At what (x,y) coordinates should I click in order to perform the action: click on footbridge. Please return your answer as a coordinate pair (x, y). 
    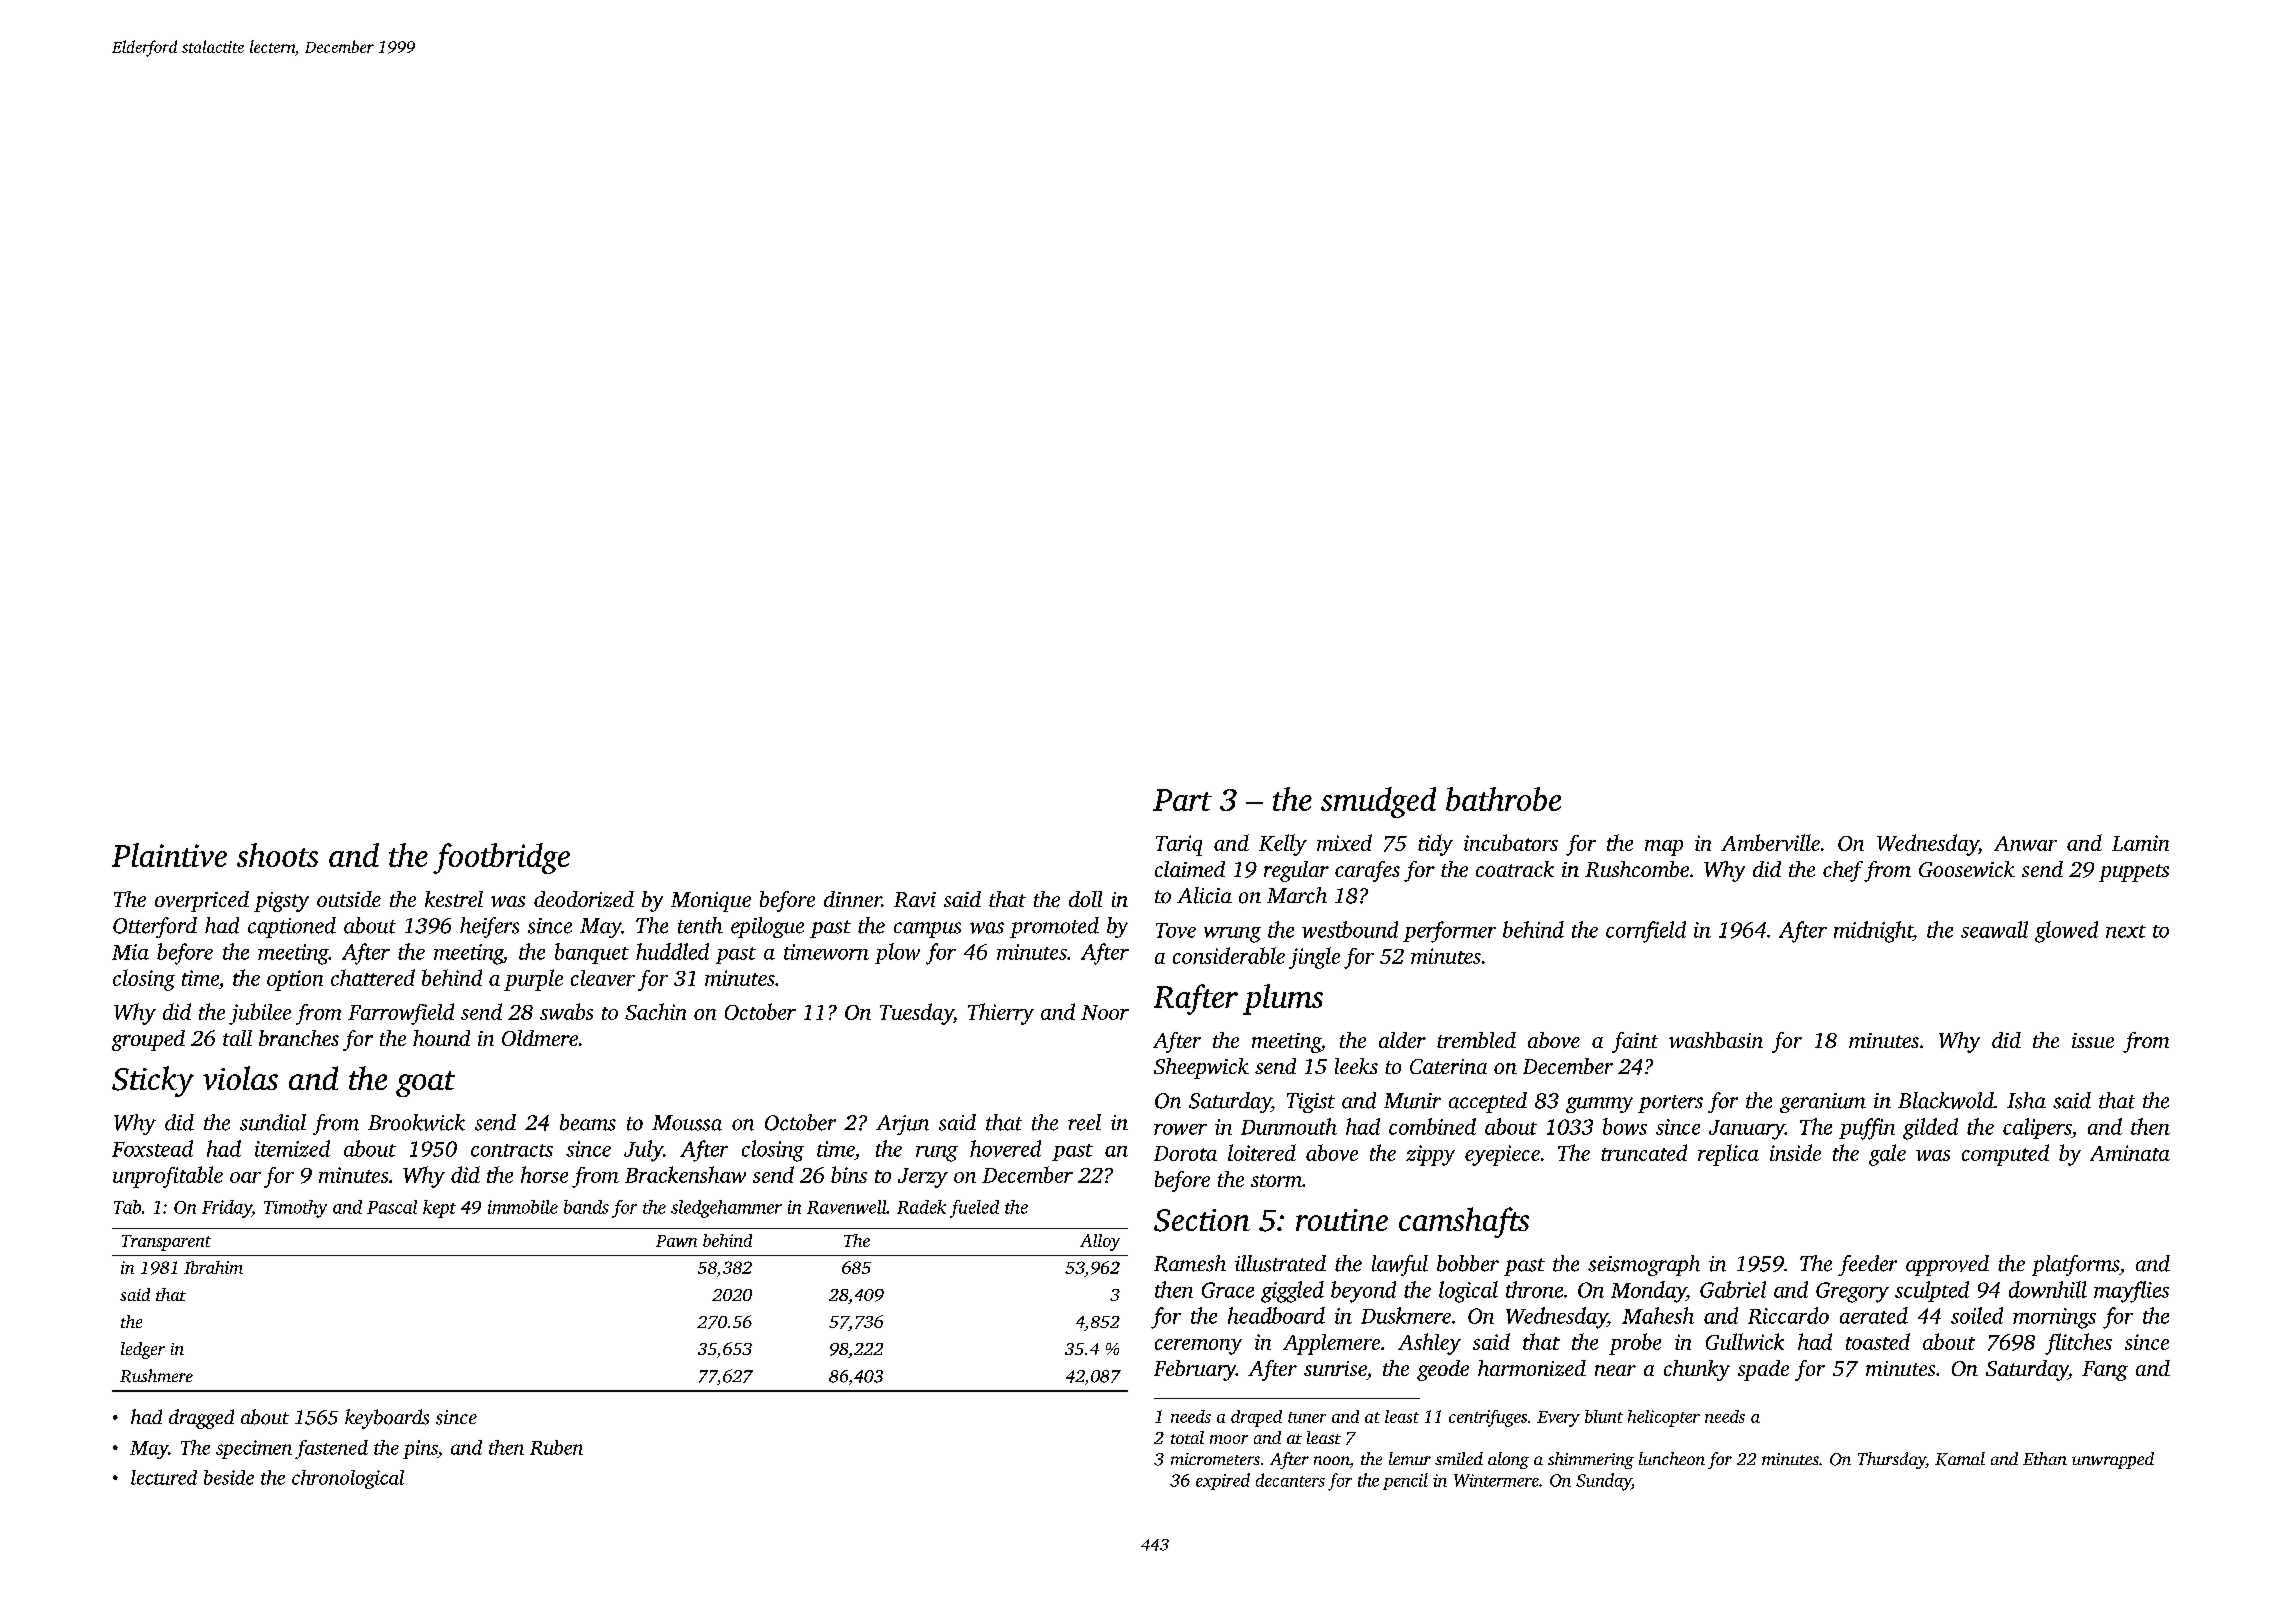
    Looking at the image, I should click on (501, 858).
